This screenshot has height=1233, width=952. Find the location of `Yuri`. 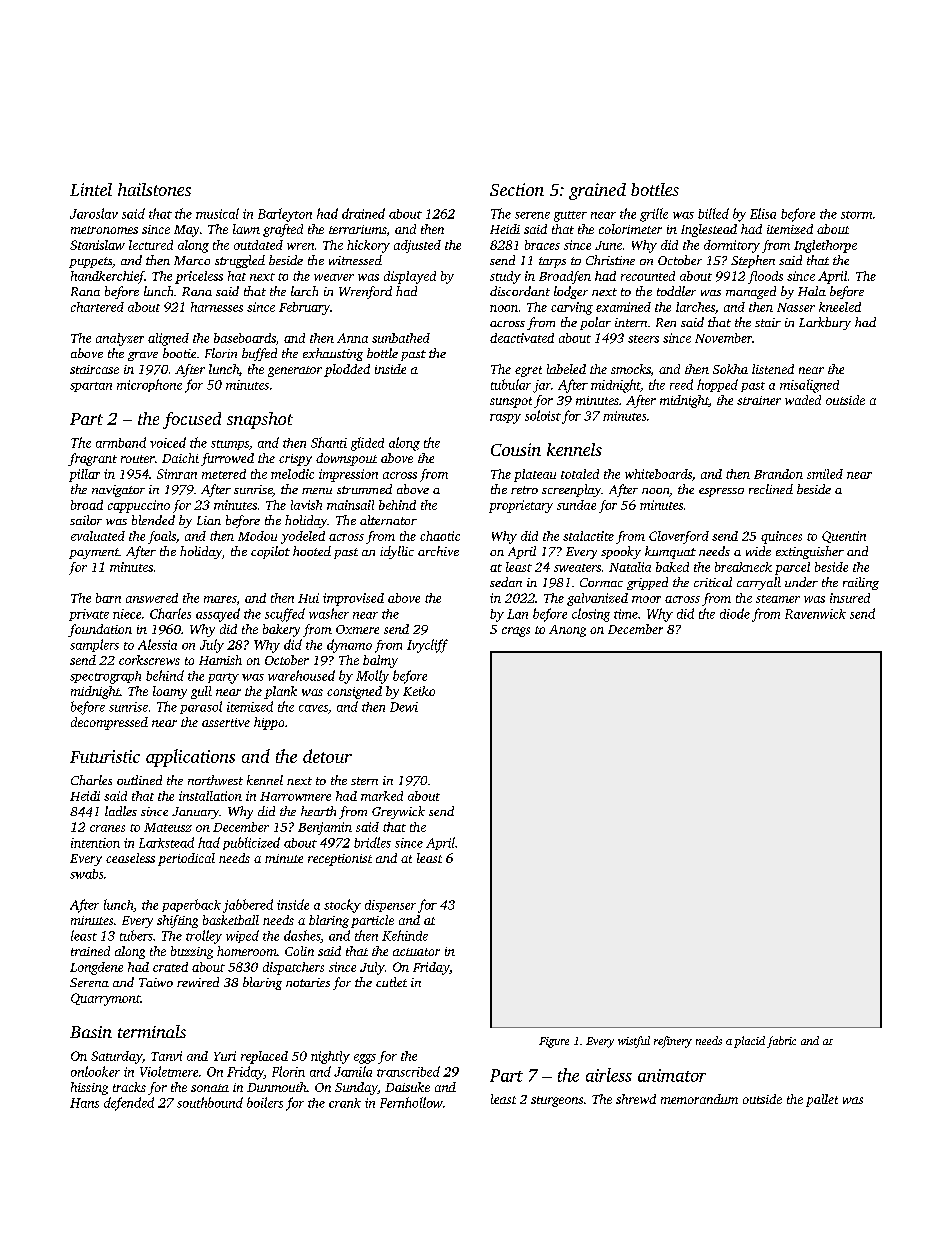

Yuri is located at coordinates (225, 1056).
